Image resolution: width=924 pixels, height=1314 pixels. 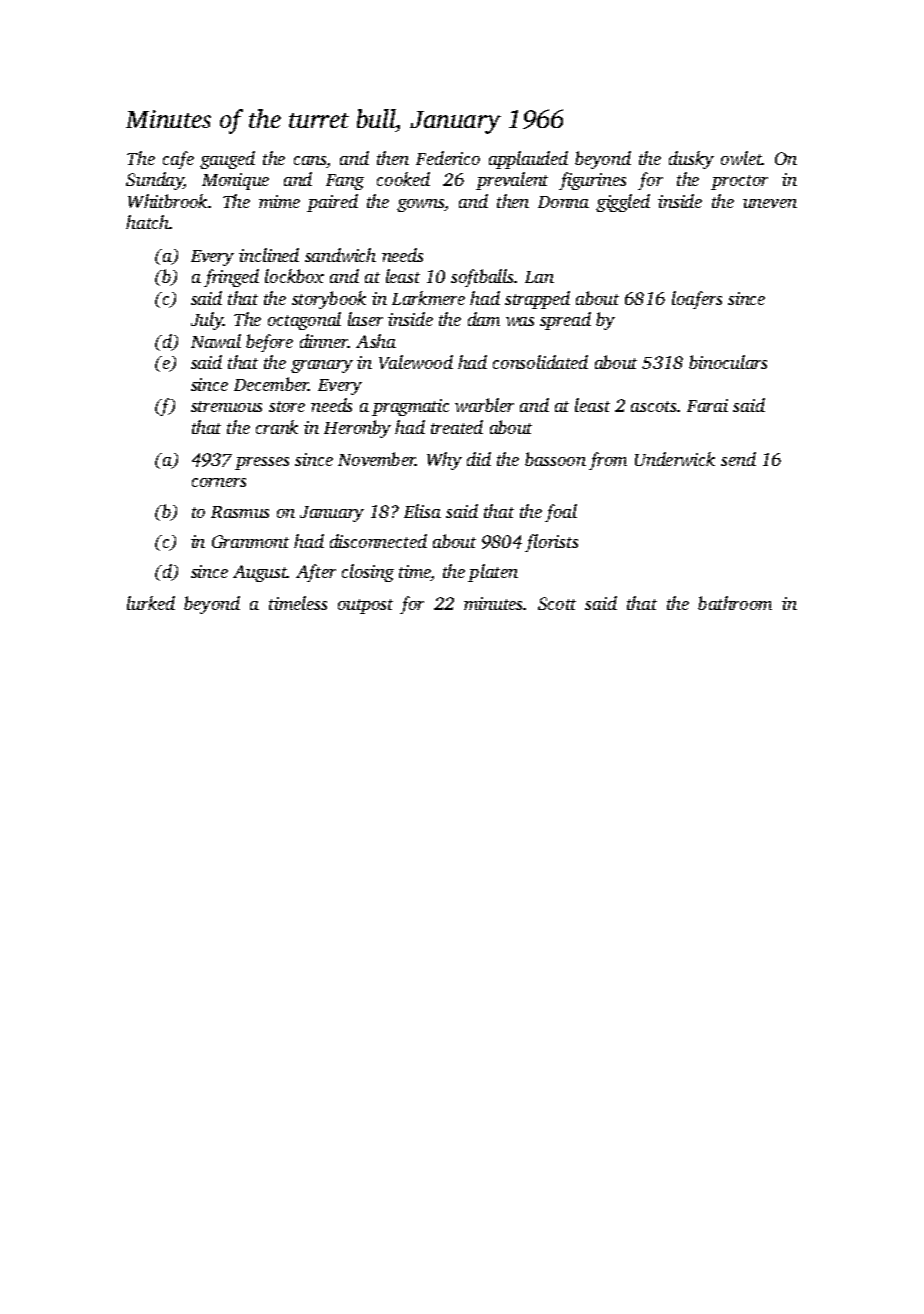 I want to click on sandwich, so click(x=340, y=255).
